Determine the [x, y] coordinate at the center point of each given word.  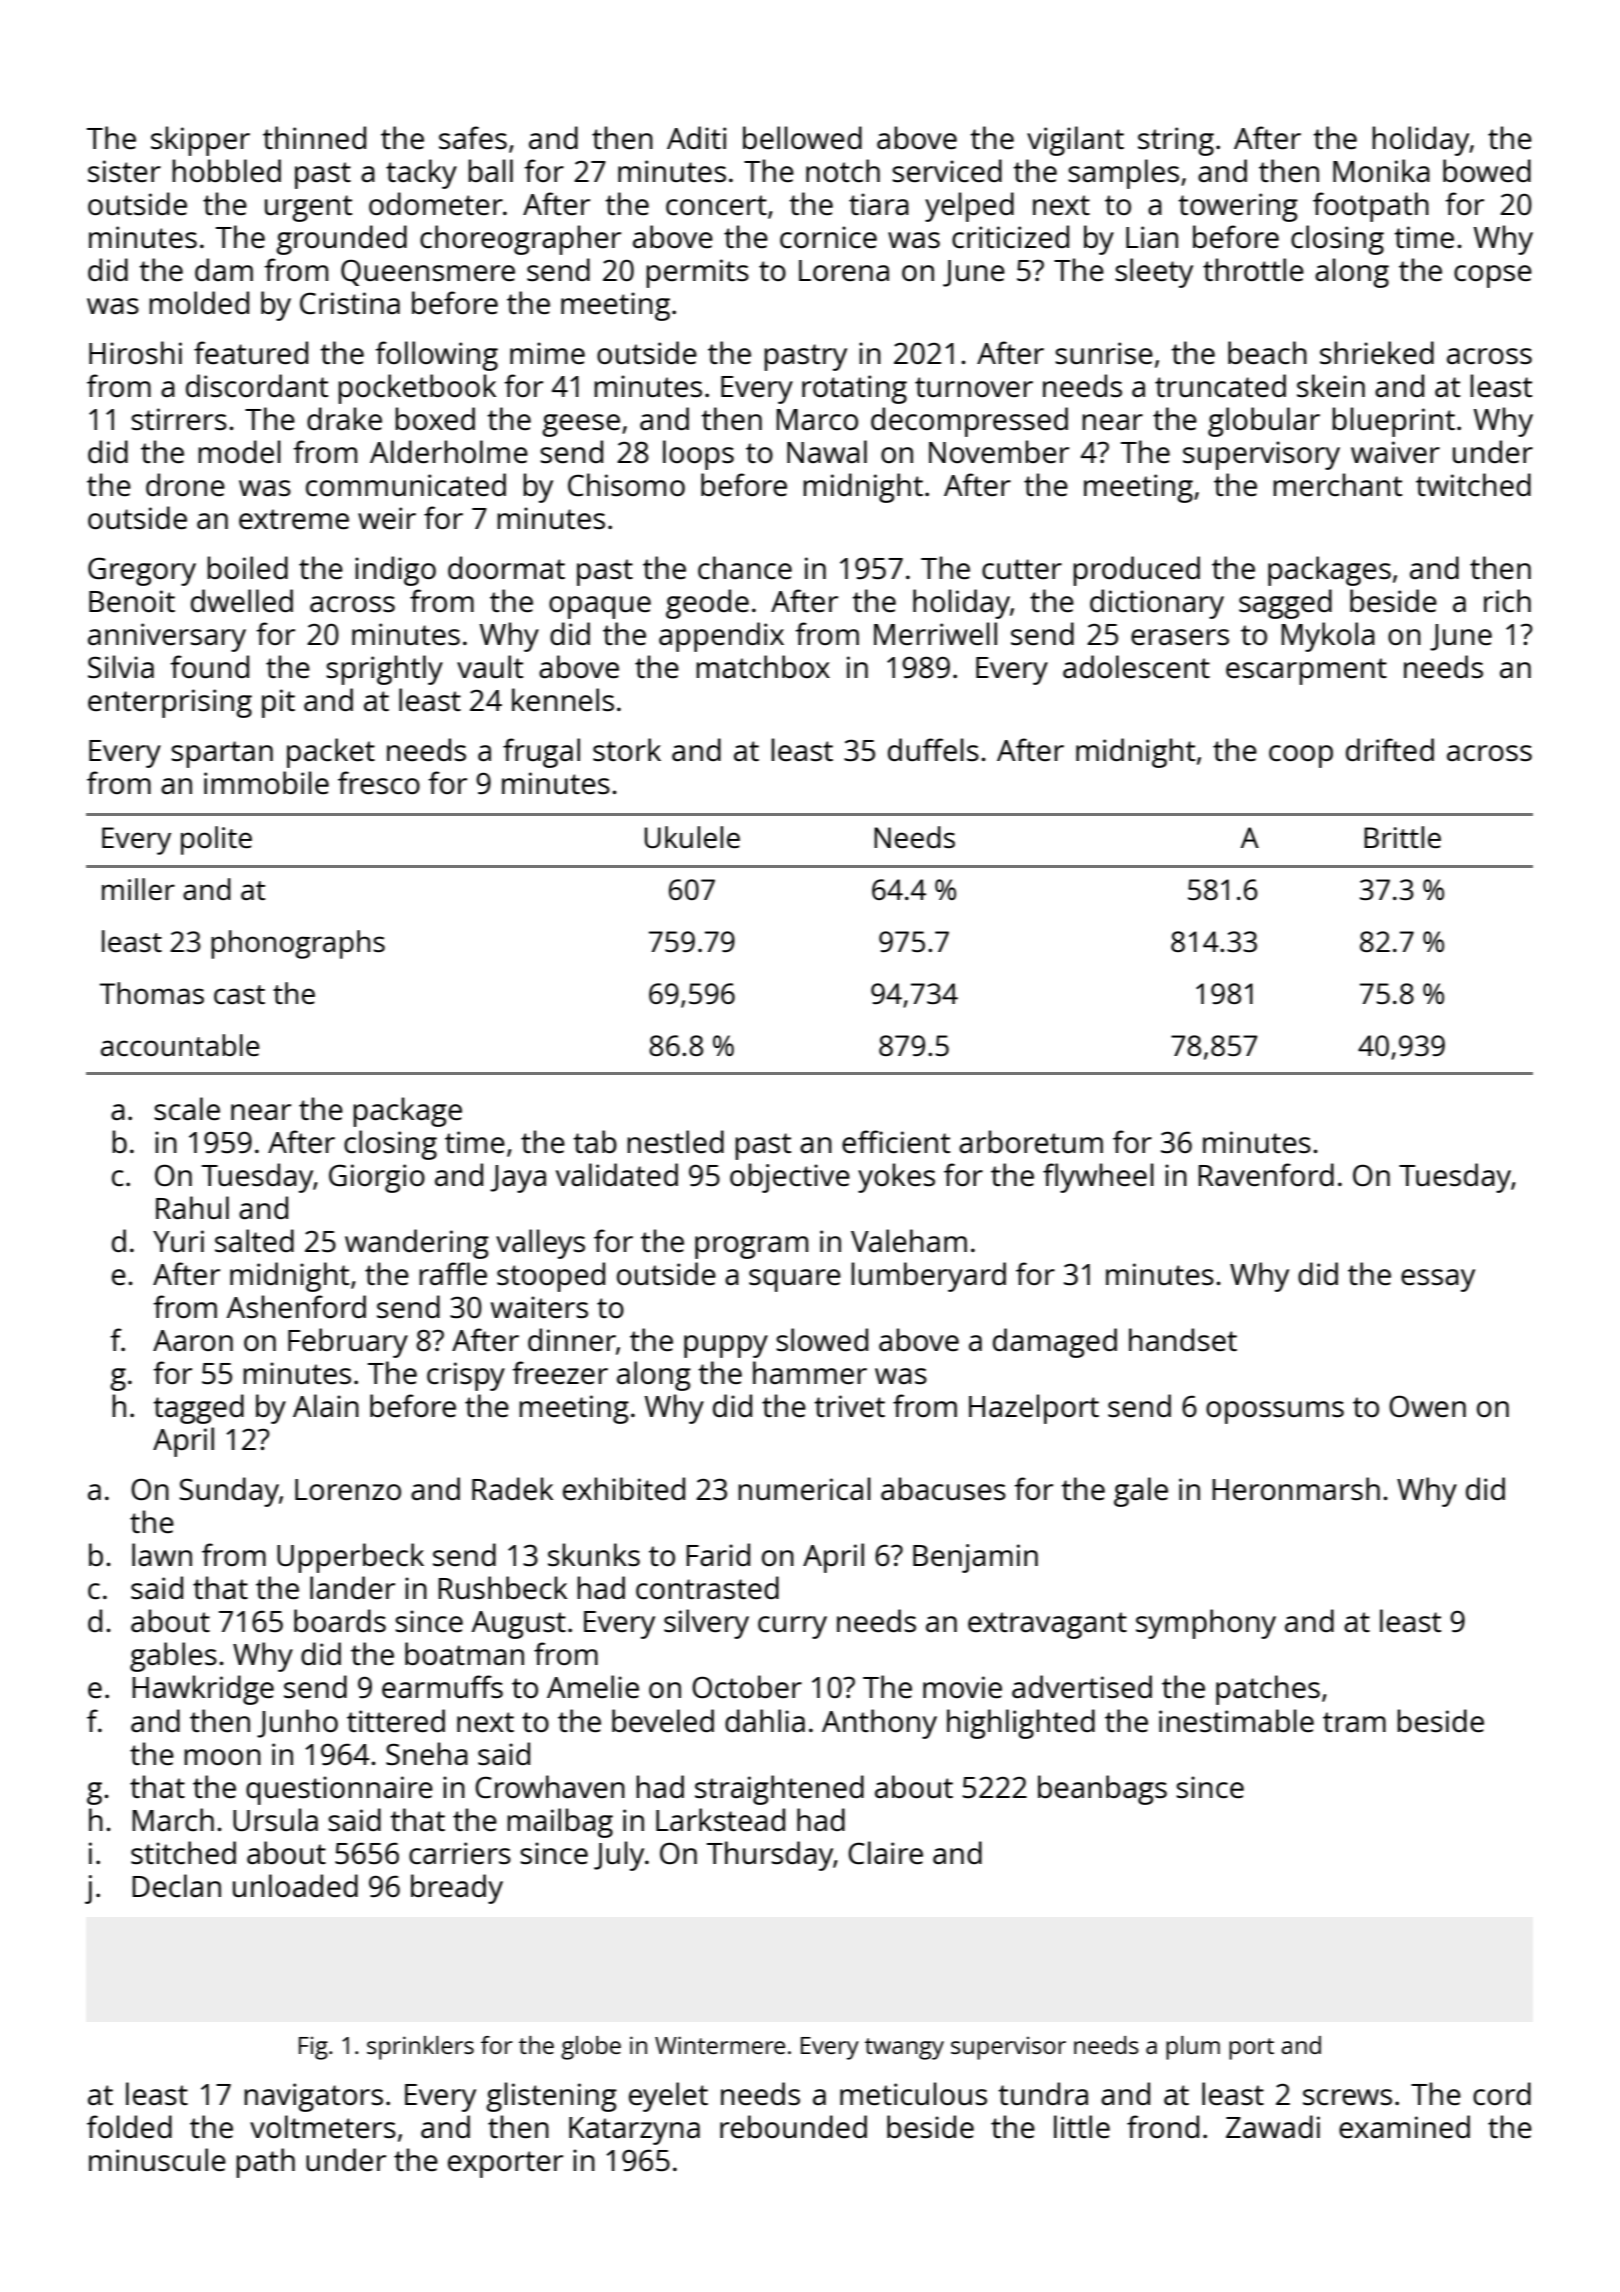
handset [1183, 1339]
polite [216, 840]
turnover [974, 387]
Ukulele [692, 837]
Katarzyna [634, 2131]
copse [1493, 276]
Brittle [1402, 837]
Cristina [350, 303]
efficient [896, 1142]
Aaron [193, 1340]
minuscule [157, 2160]
